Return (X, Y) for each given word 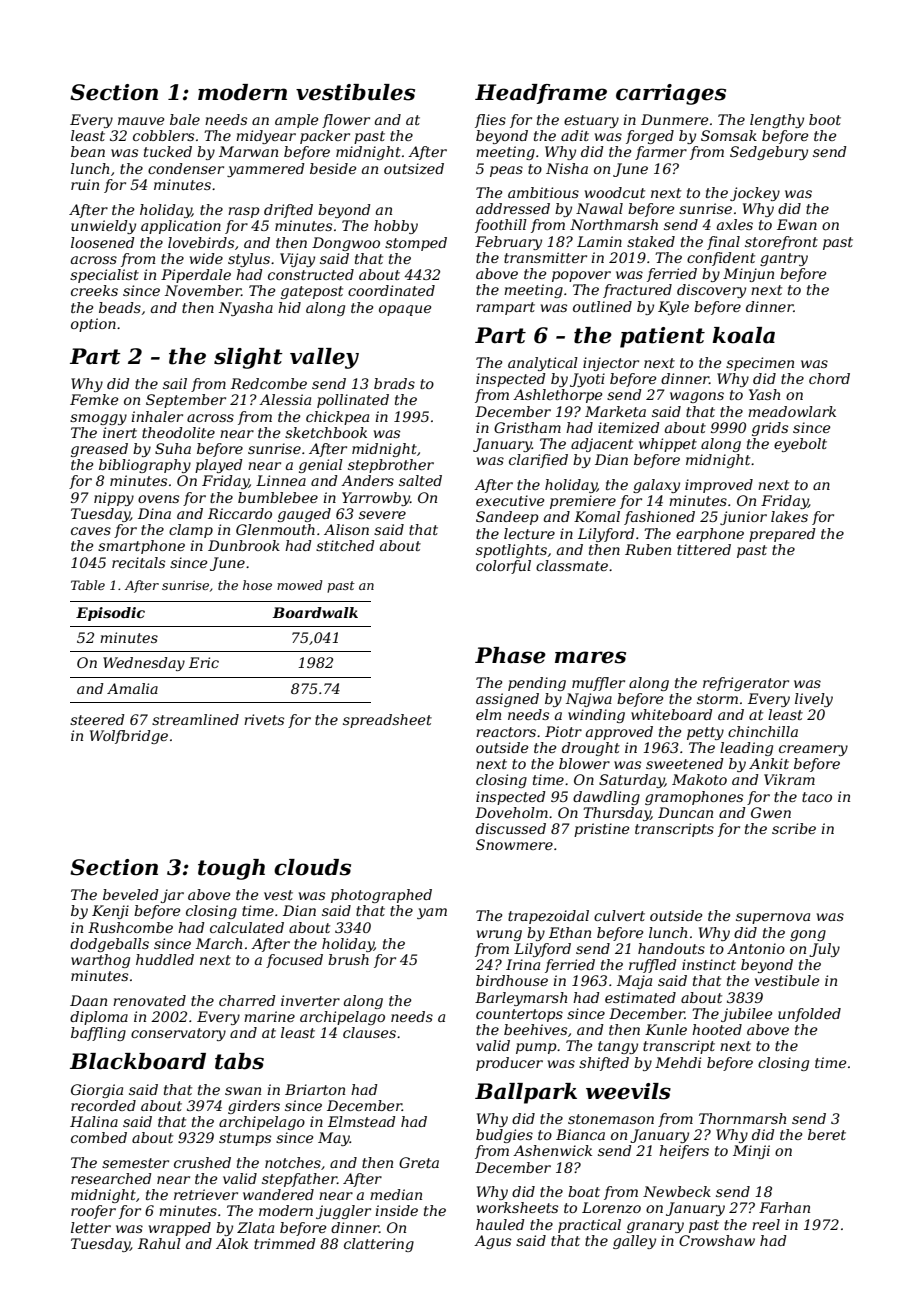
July (824, 950)
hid (289, 307)
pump (536, 1048)
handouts (671, 948)
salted (420, 480)
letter (91, 1227)
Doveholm (511, 812)
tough (231, 869)
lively (814, 700)
